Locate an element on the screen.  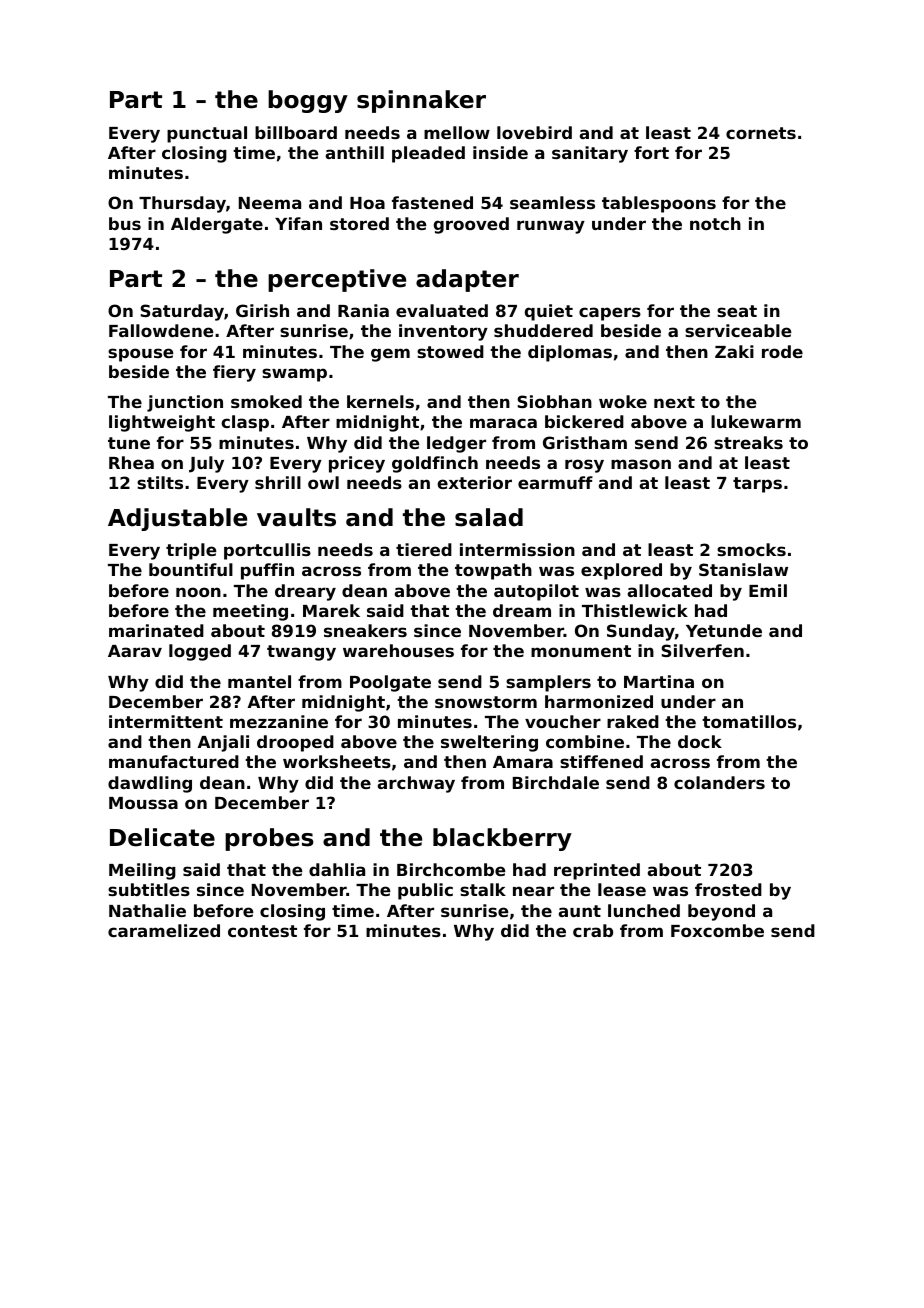
public is located at coordinates (425, 891).
